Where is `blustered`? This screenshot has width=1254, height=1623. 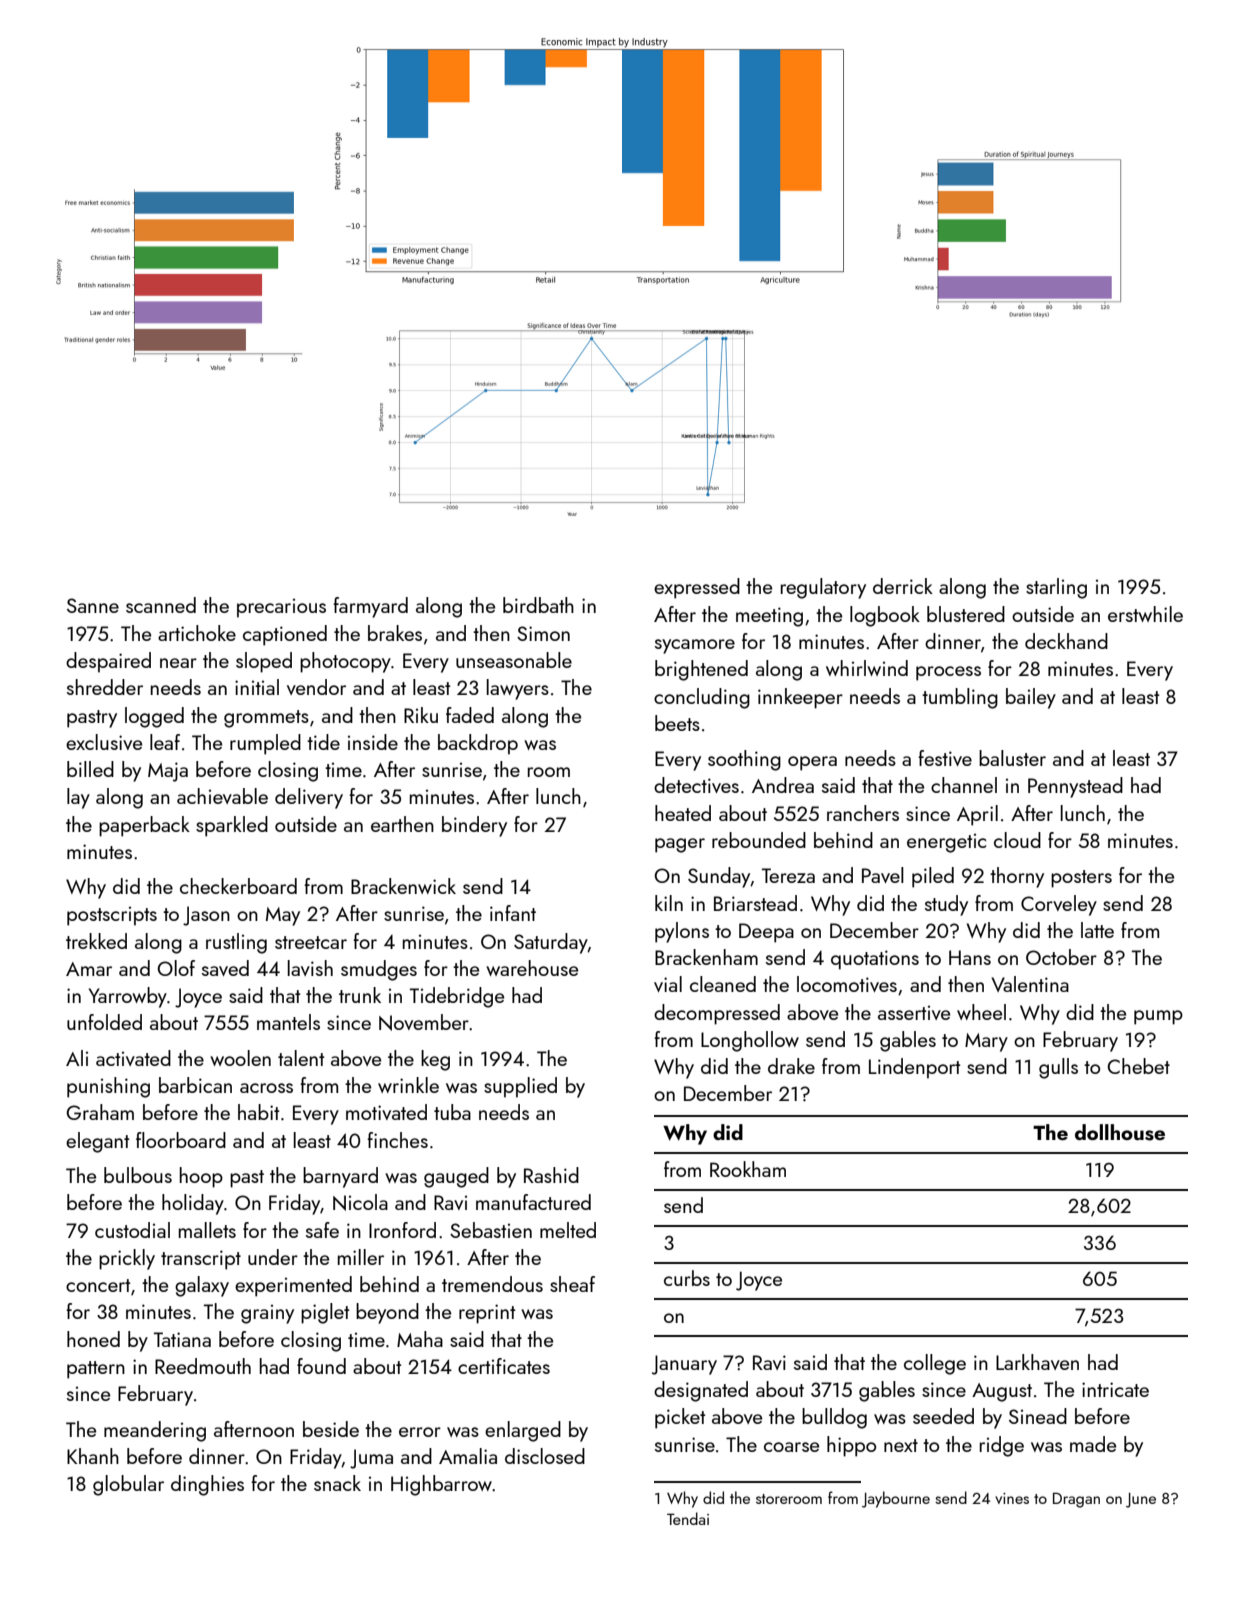 blustered is located at coordinates (966, 614).
